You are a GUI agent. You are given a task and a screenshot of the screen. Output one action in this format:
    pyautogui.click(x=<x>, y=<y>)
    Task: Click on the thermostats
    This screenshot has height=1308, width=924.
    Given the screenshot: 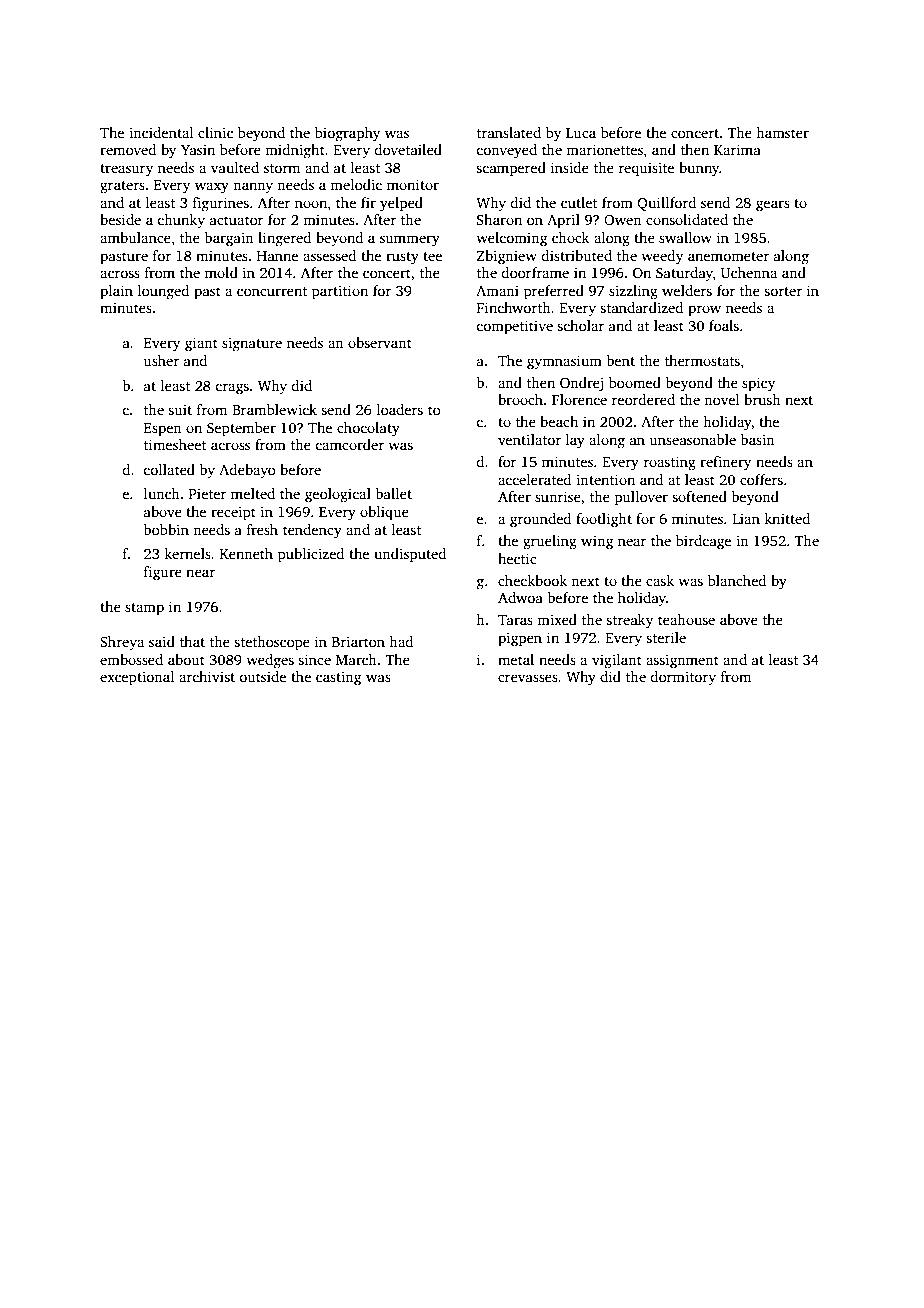 What is the action you would take?
    pyautogui.click(x=702, y=360)
